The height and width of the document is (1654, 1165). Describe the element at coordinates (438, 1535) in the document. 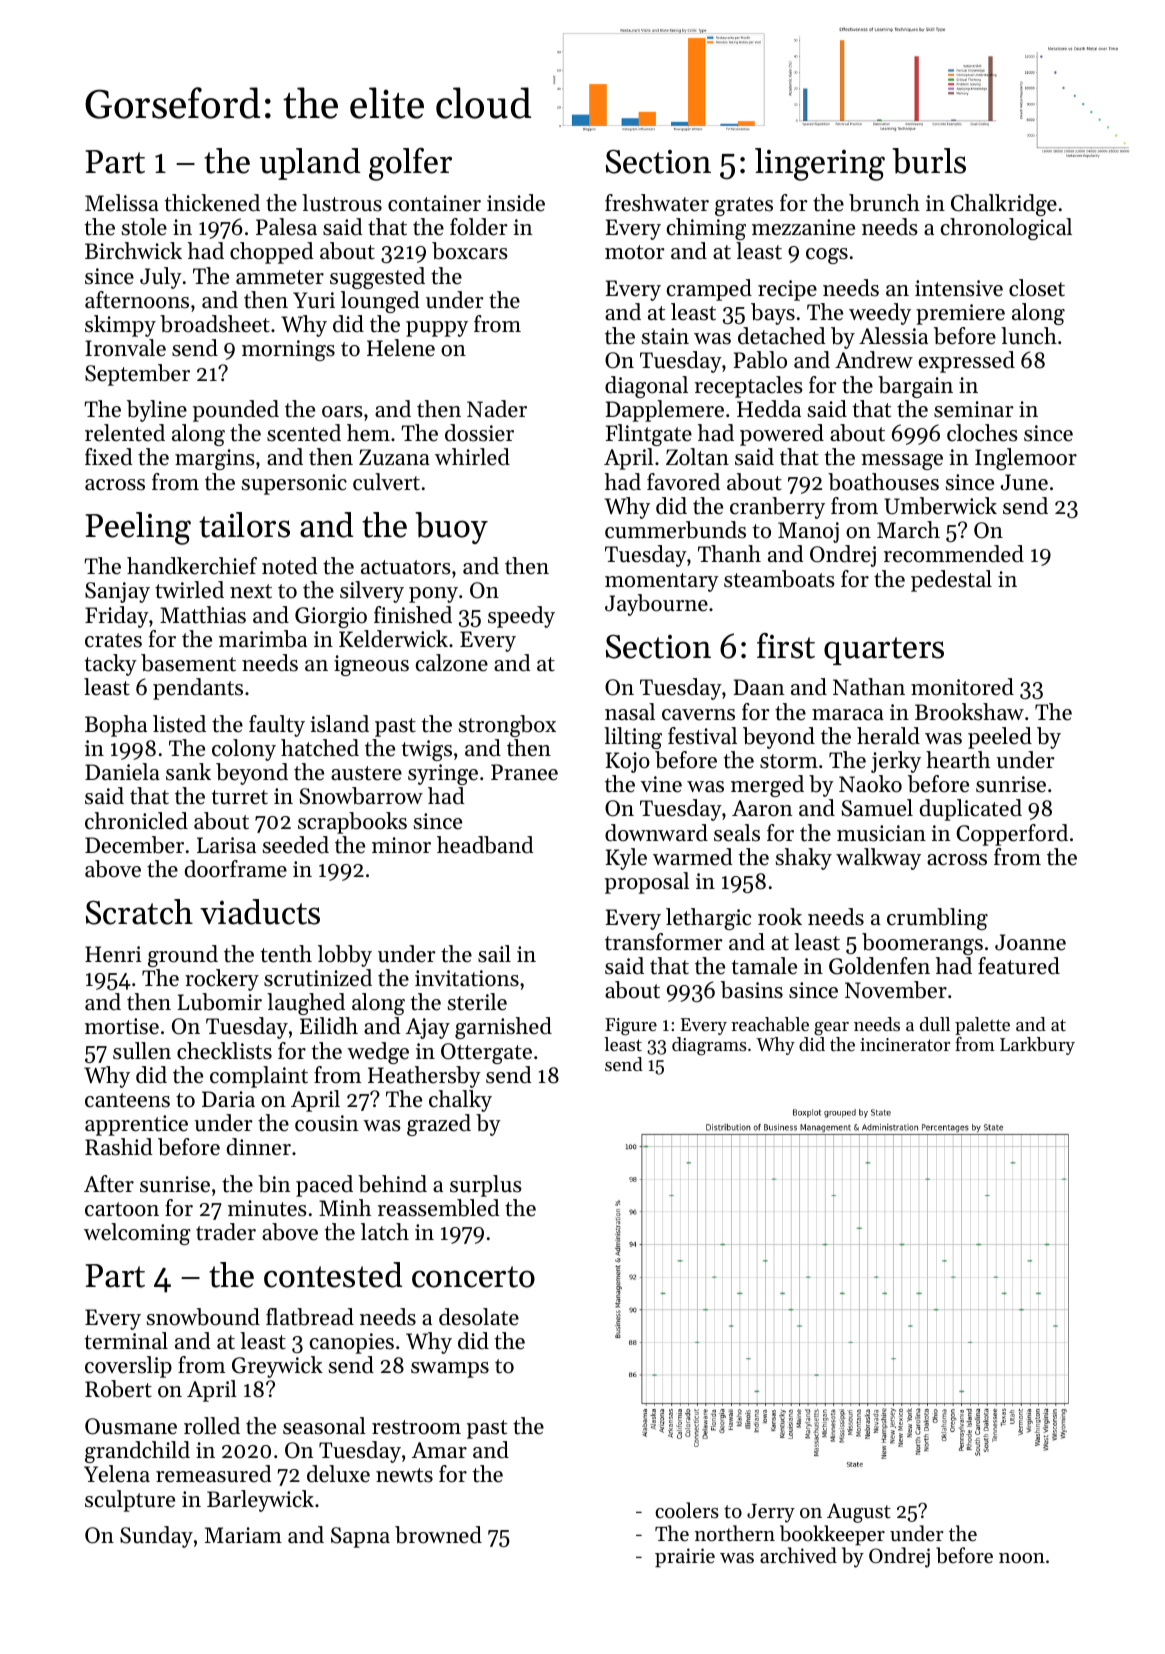

I see `browned` at that location.
